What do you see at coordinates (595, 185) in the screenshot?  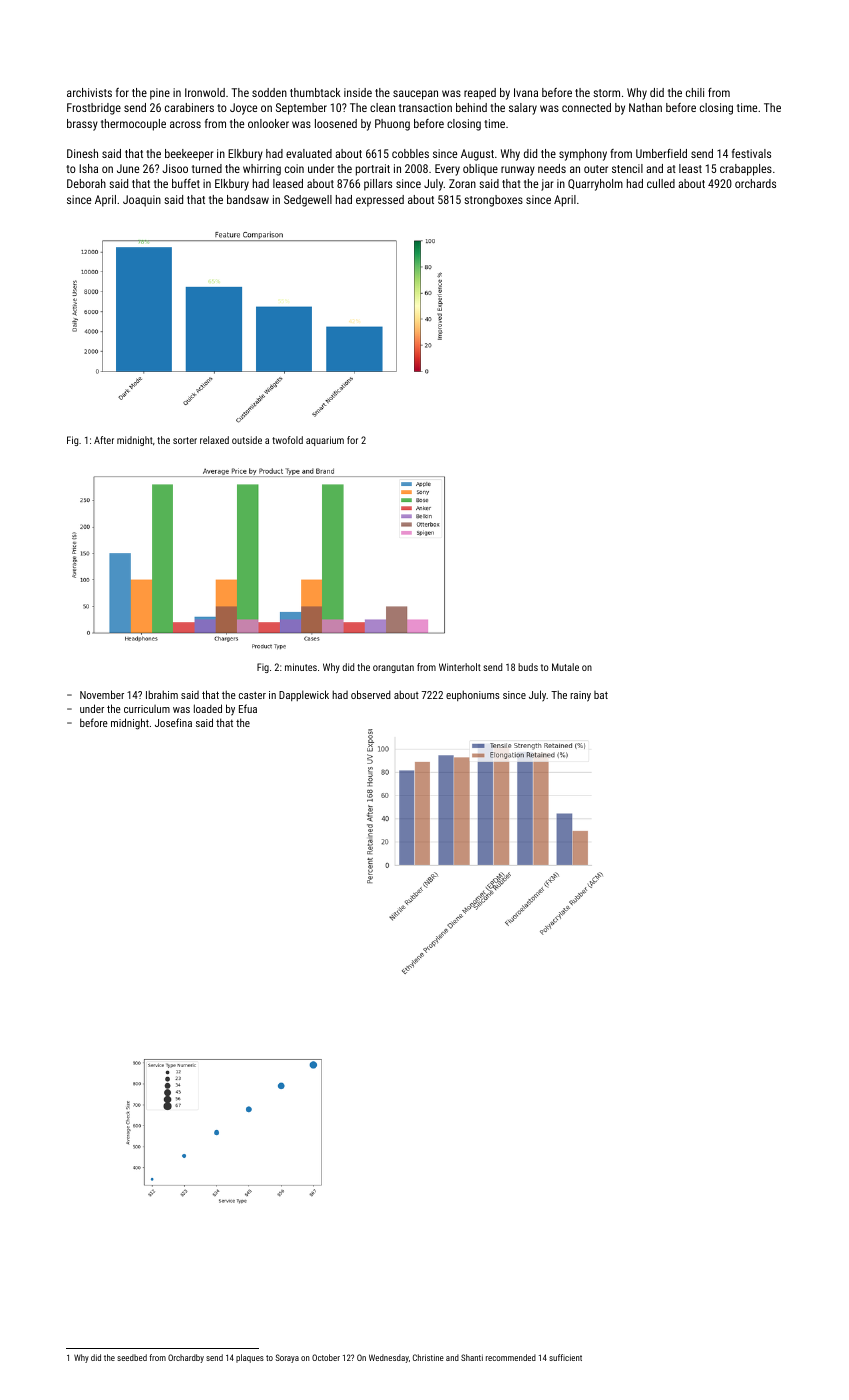 I see `Quarryholm` at bounding box center [595, 185].
